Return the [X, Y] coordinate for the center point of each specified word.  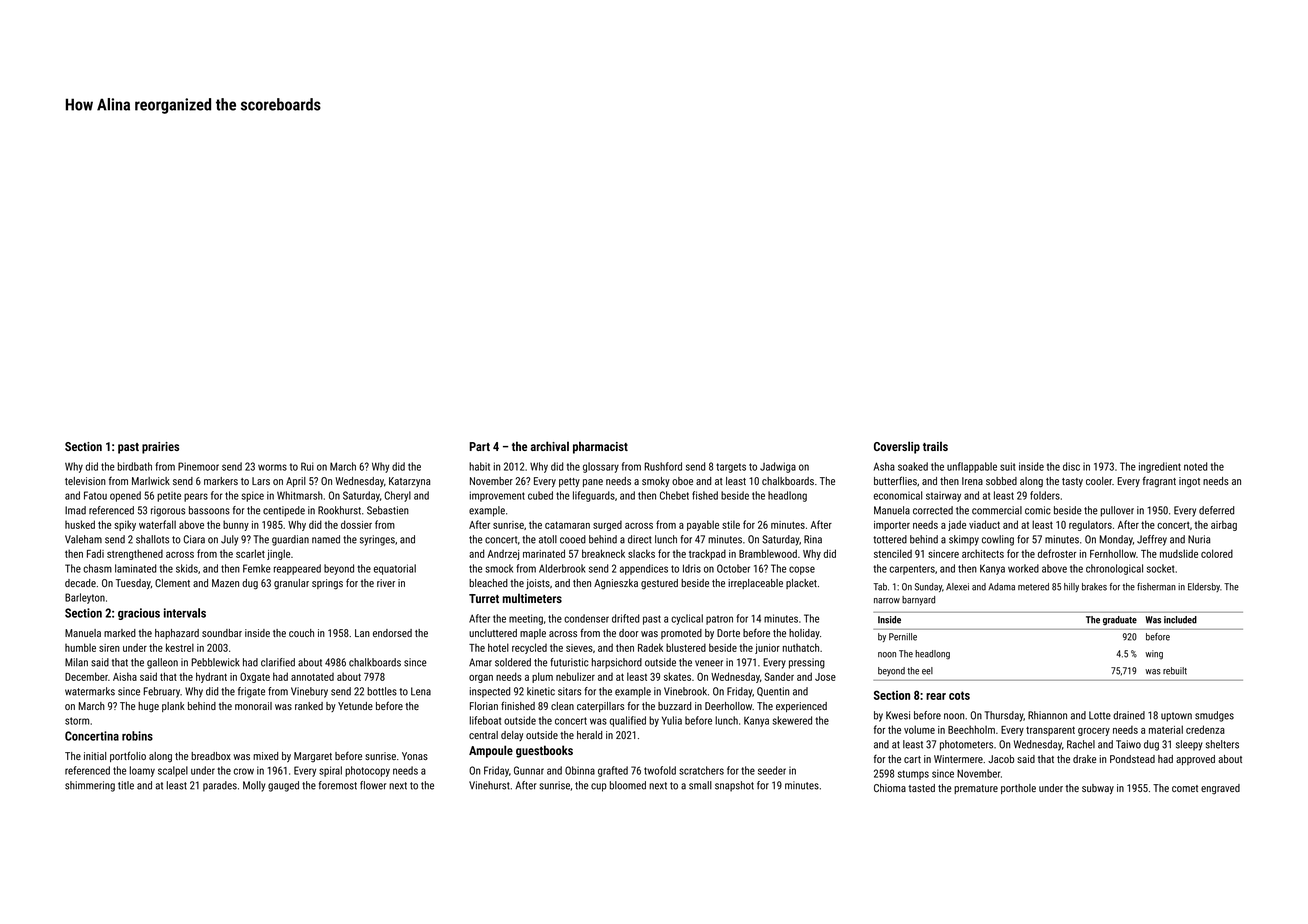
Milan [76, 662]
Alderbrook [562, 568]
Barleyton [85, 598]
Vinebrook [685, 691]
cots [959, 695]
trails [935, 446]
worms [272, 467]
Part [480, 446]
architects [983, 553]
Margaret [313, 757]
